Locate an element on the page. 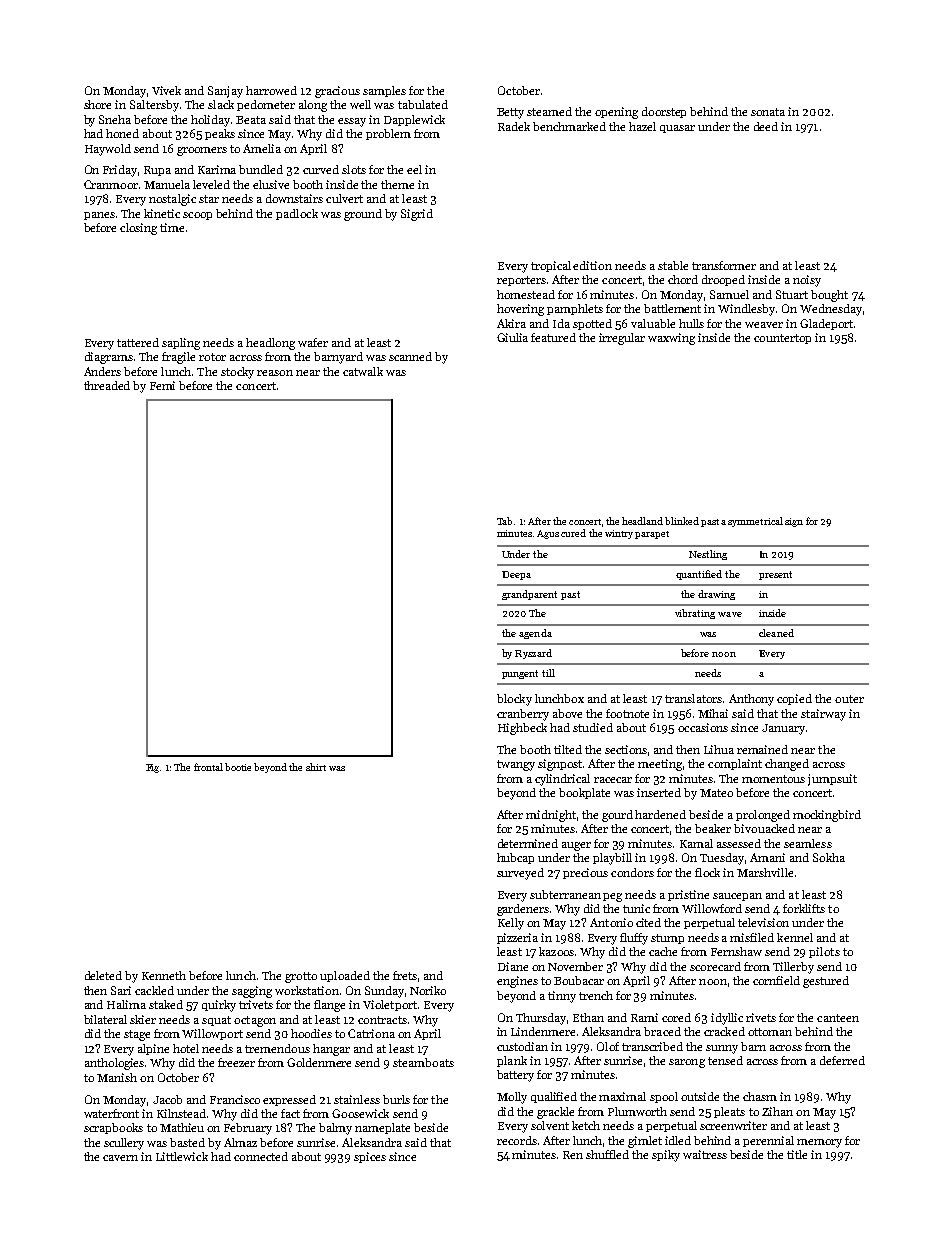 Image resolution: width=952 pixels, height=1233 pixels. engines is located at coordinates (517, 982).
